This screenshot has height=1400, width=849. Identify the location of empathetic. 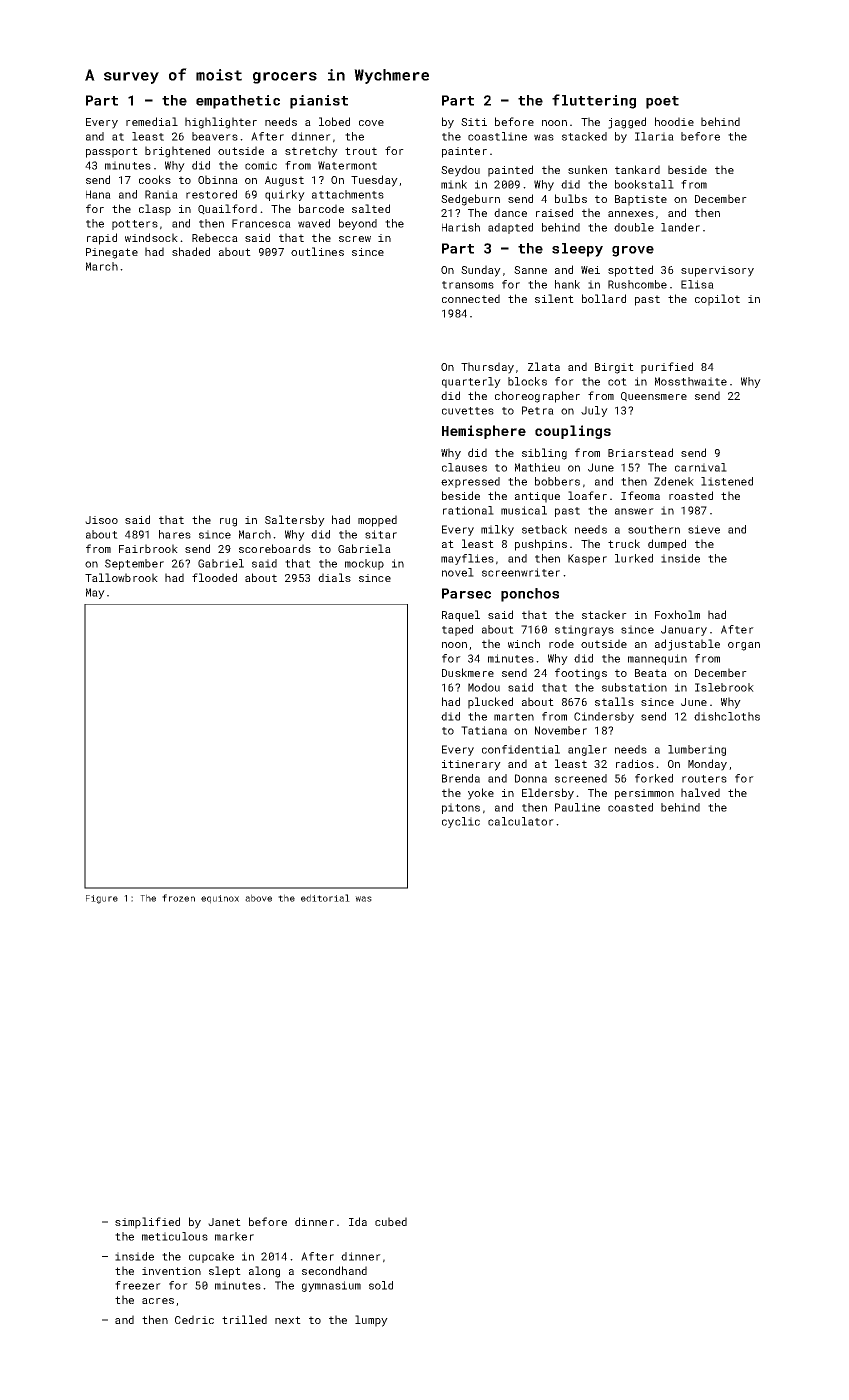
(238, 102).
